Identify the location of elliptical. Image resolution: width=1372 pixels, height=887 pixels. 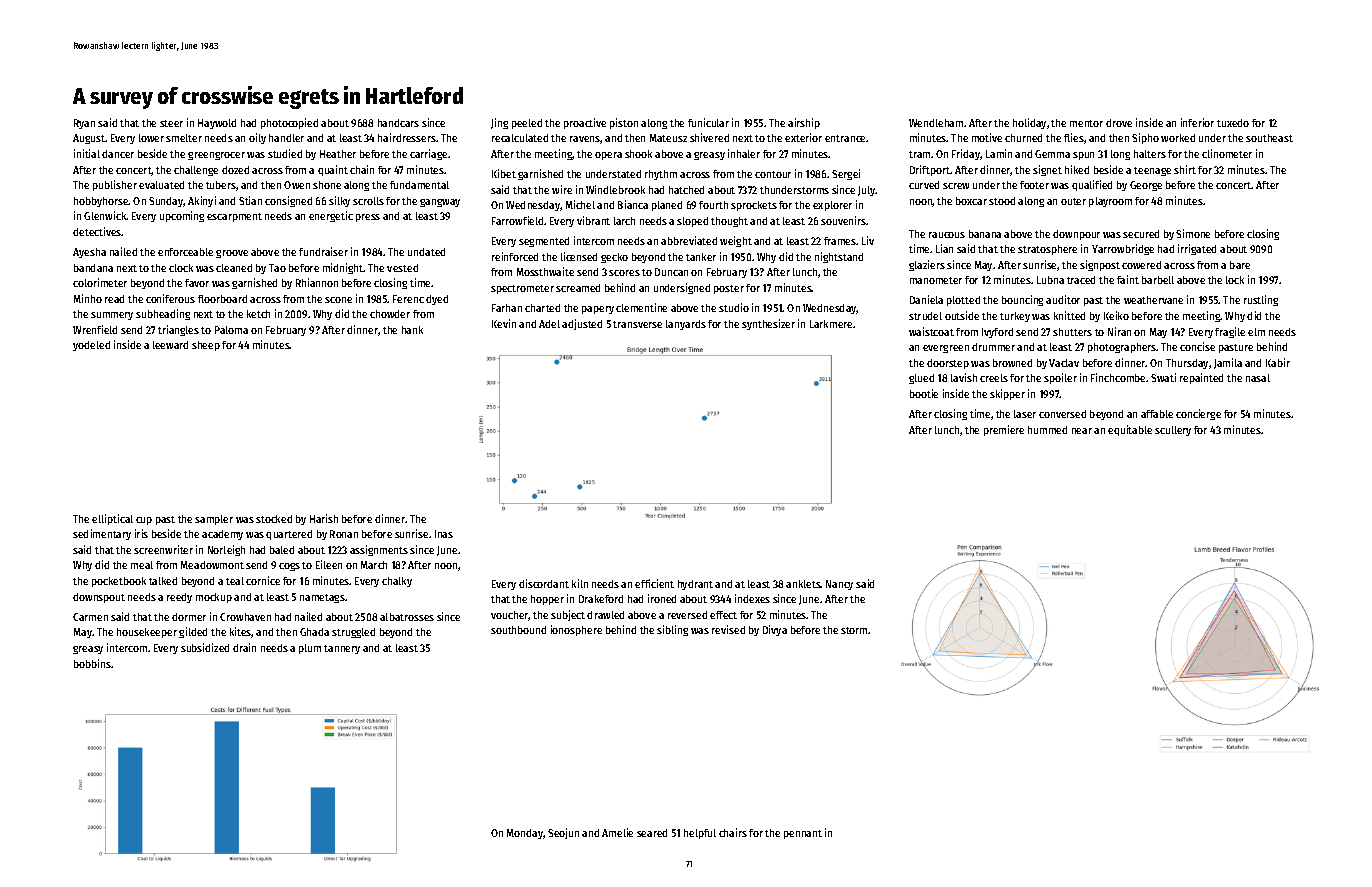
(112, 519).
